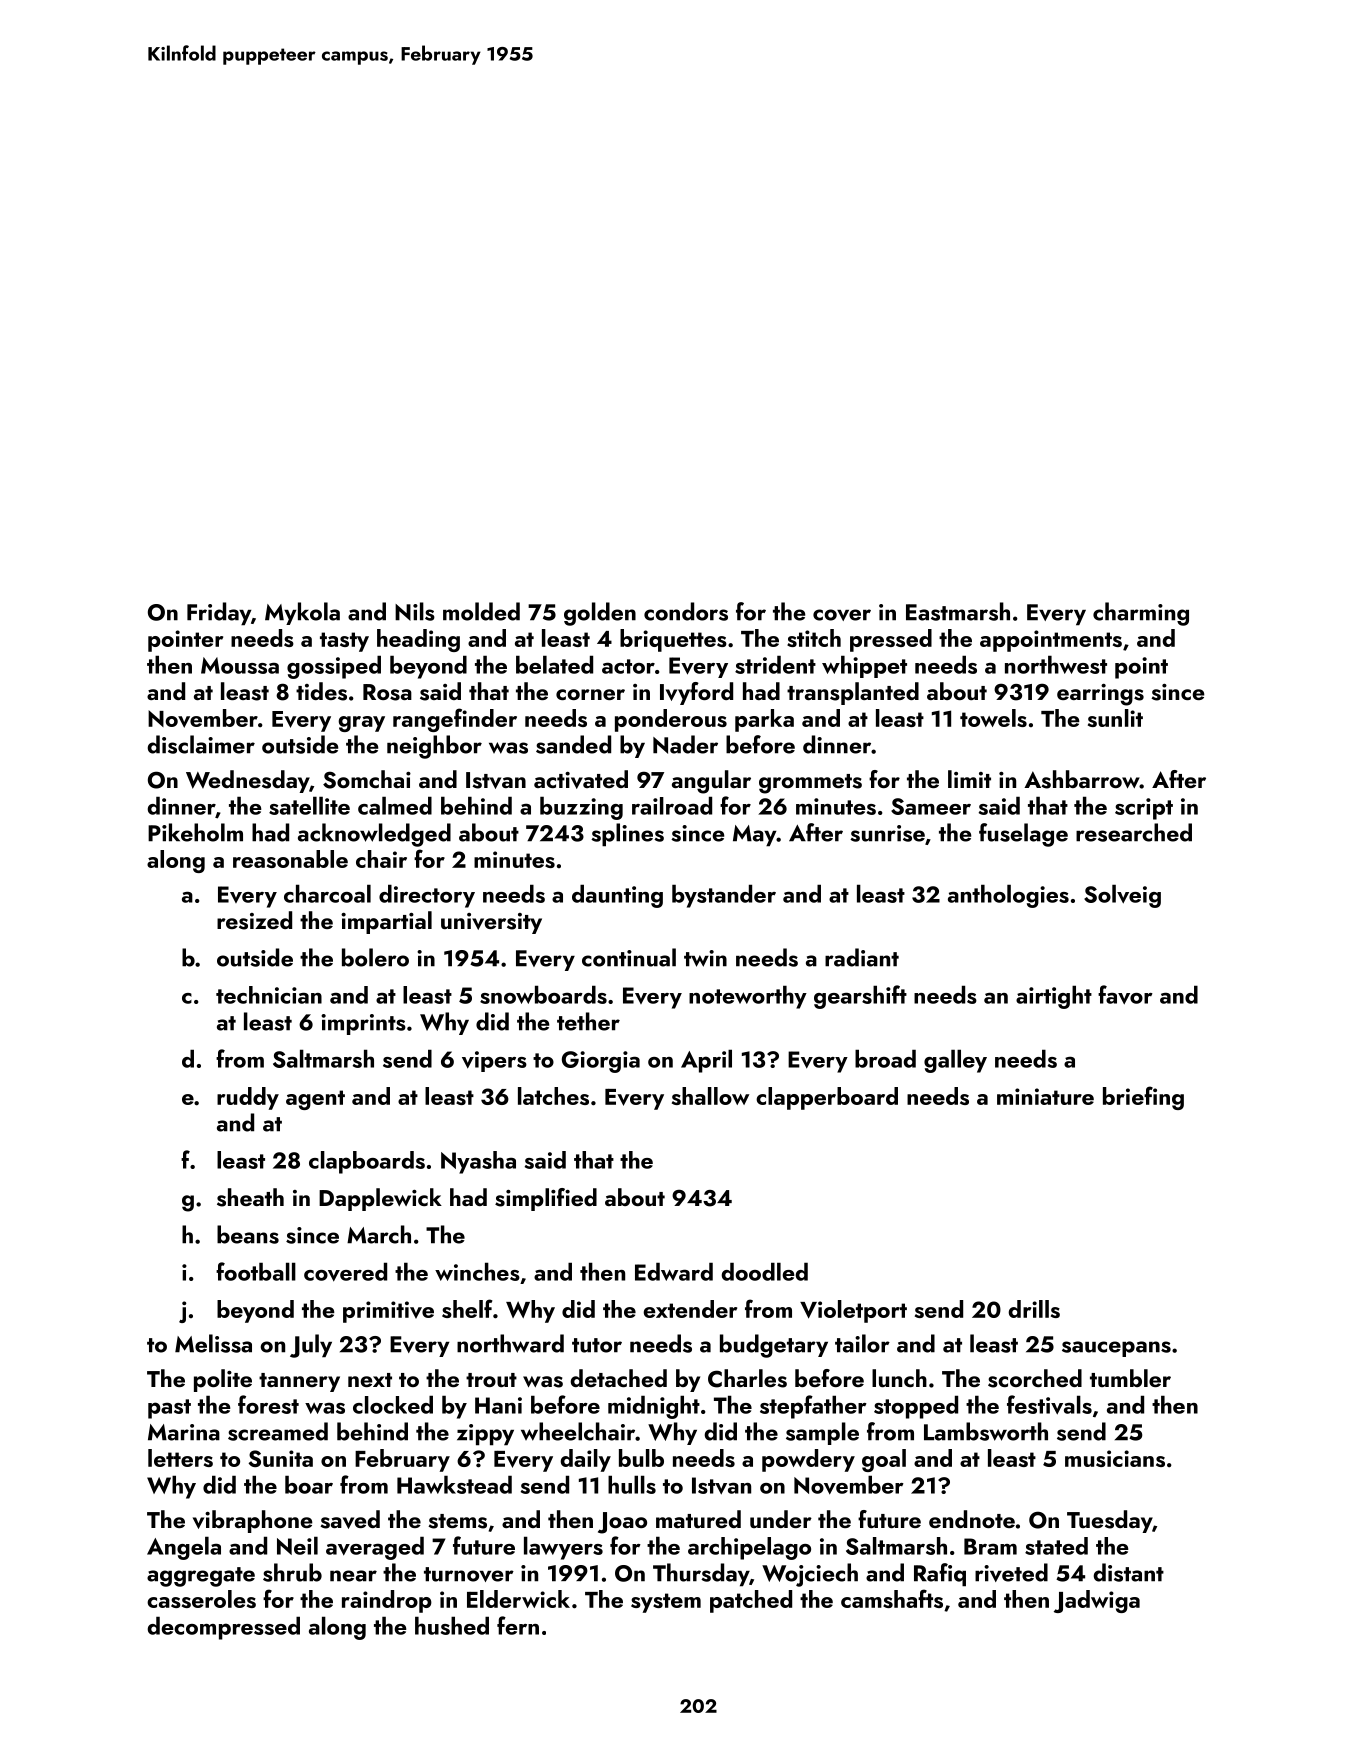 This document has width=1359, height=1758. I want to click on Solveig, so click(1122, 896).
